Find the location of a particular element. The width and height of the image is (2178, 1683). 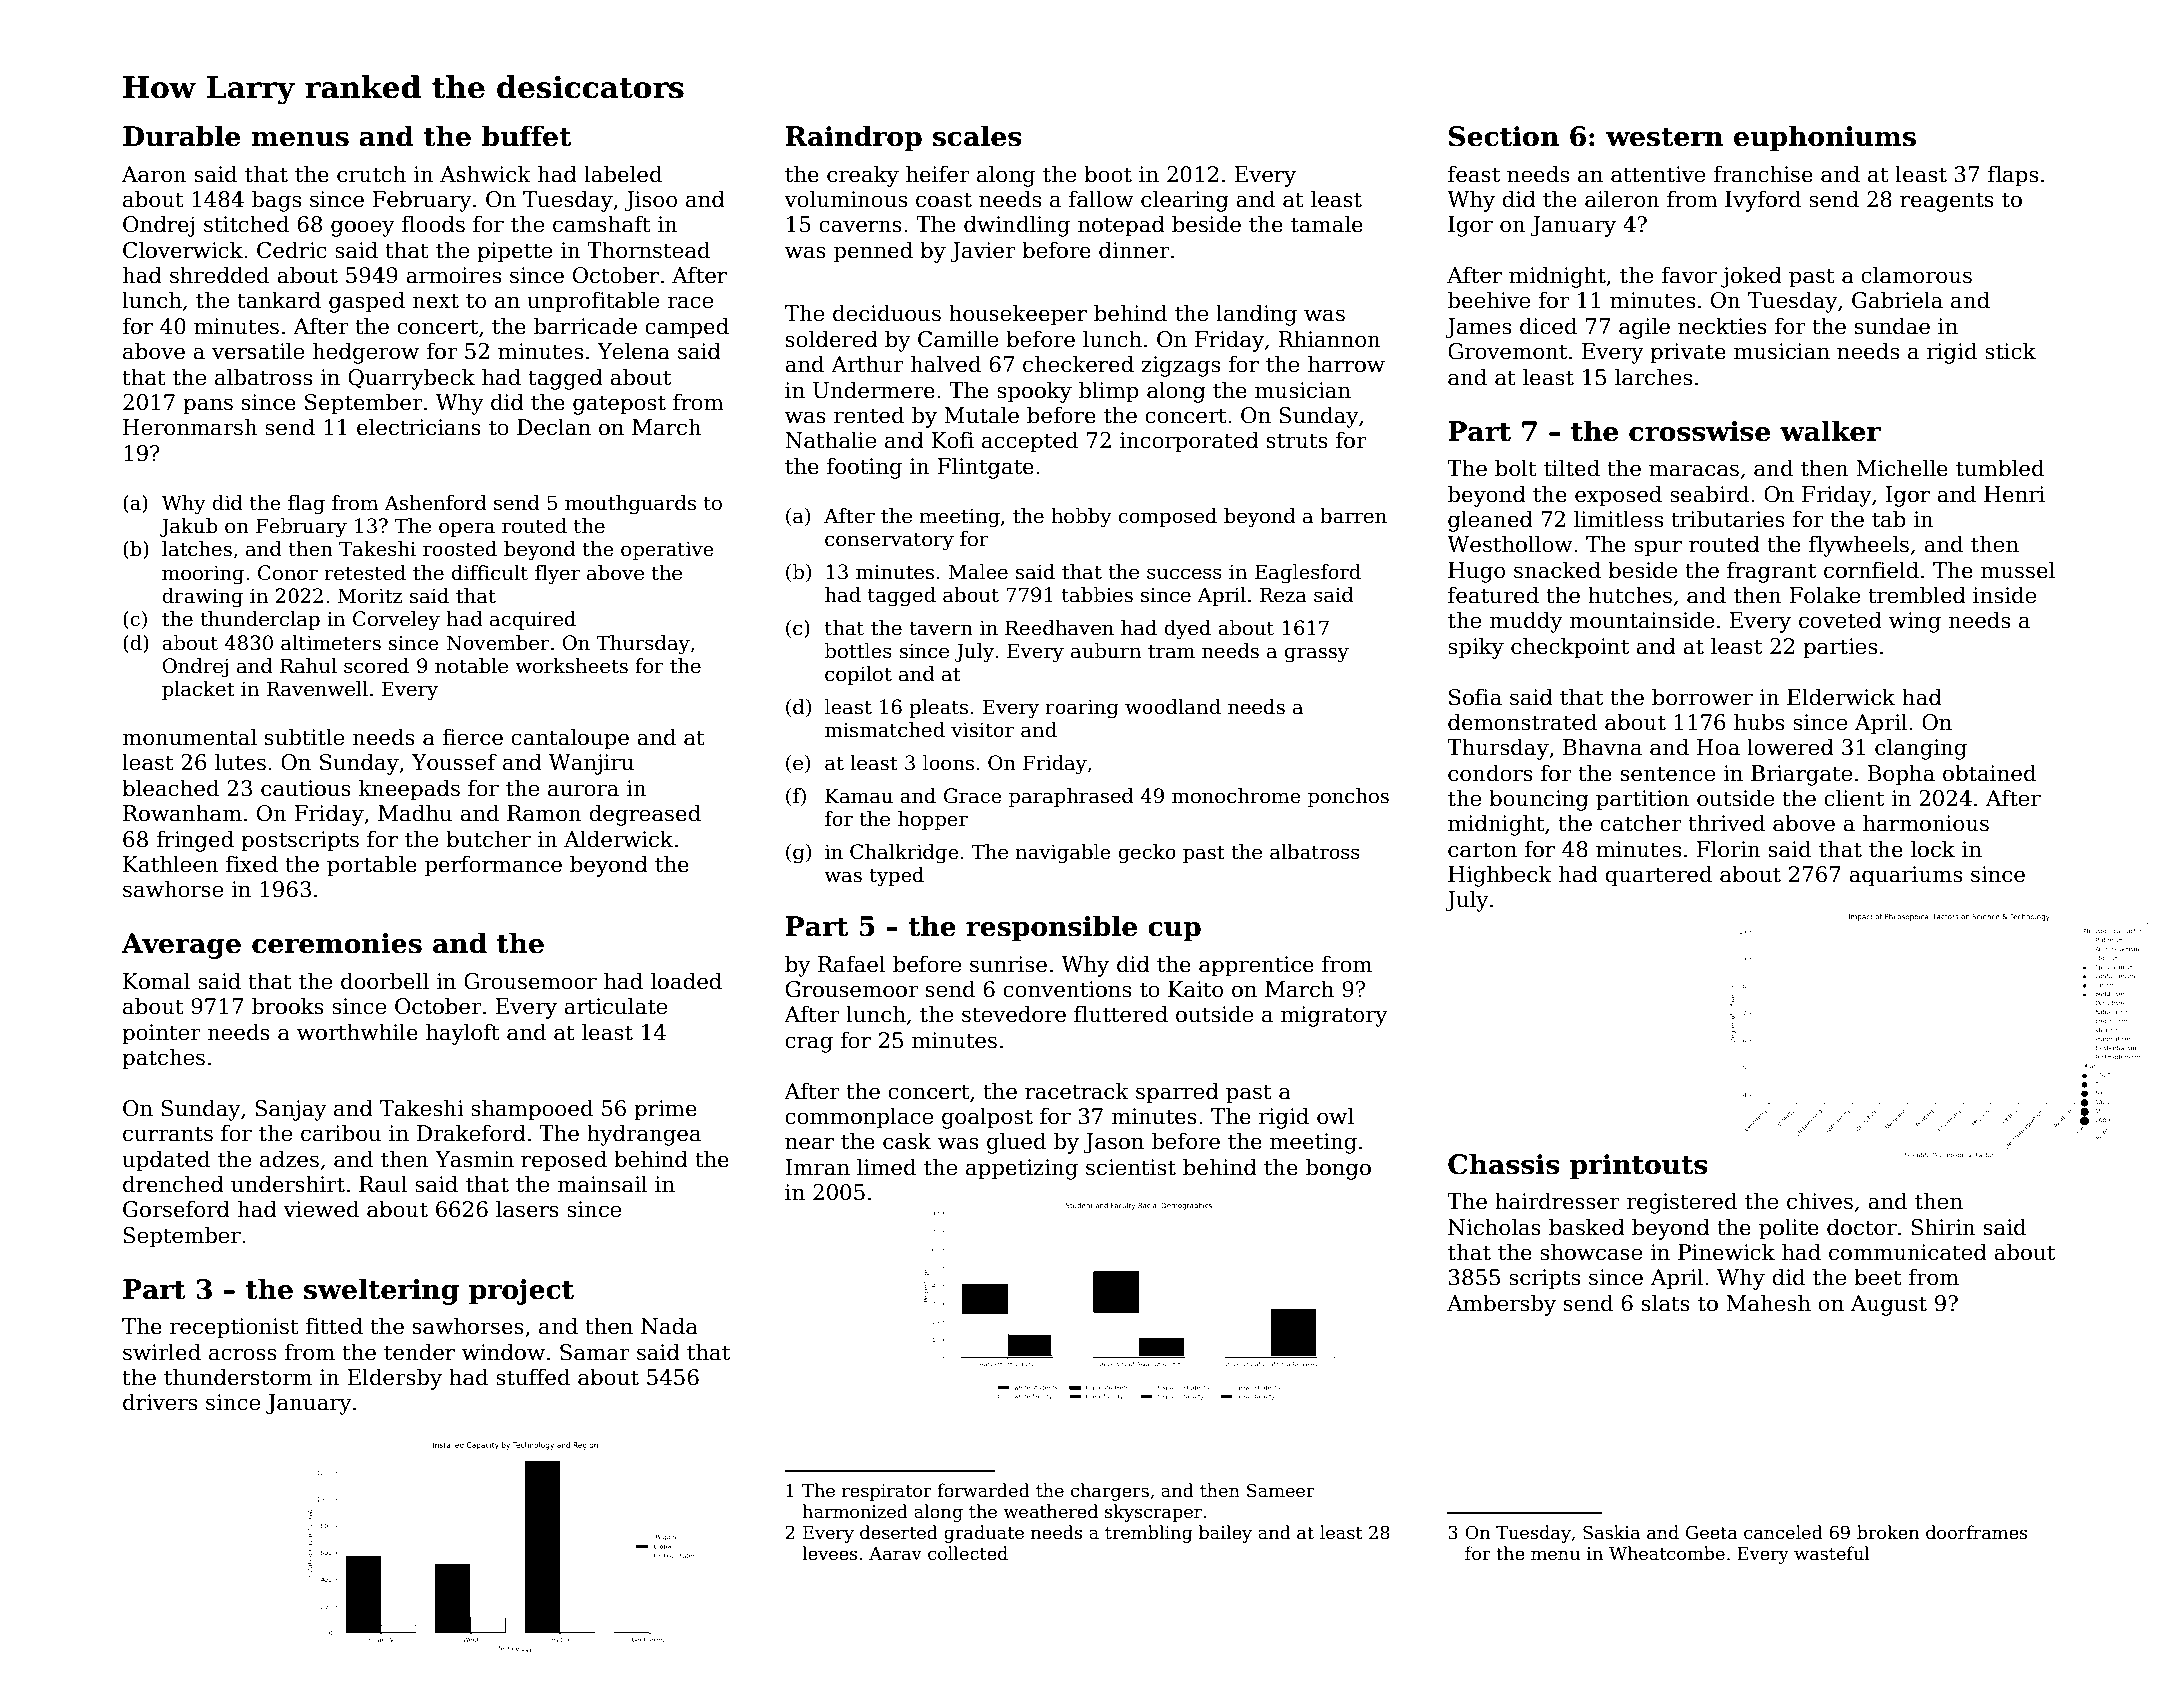

Wheatcombe is located at coordinates (1667, 1553).
